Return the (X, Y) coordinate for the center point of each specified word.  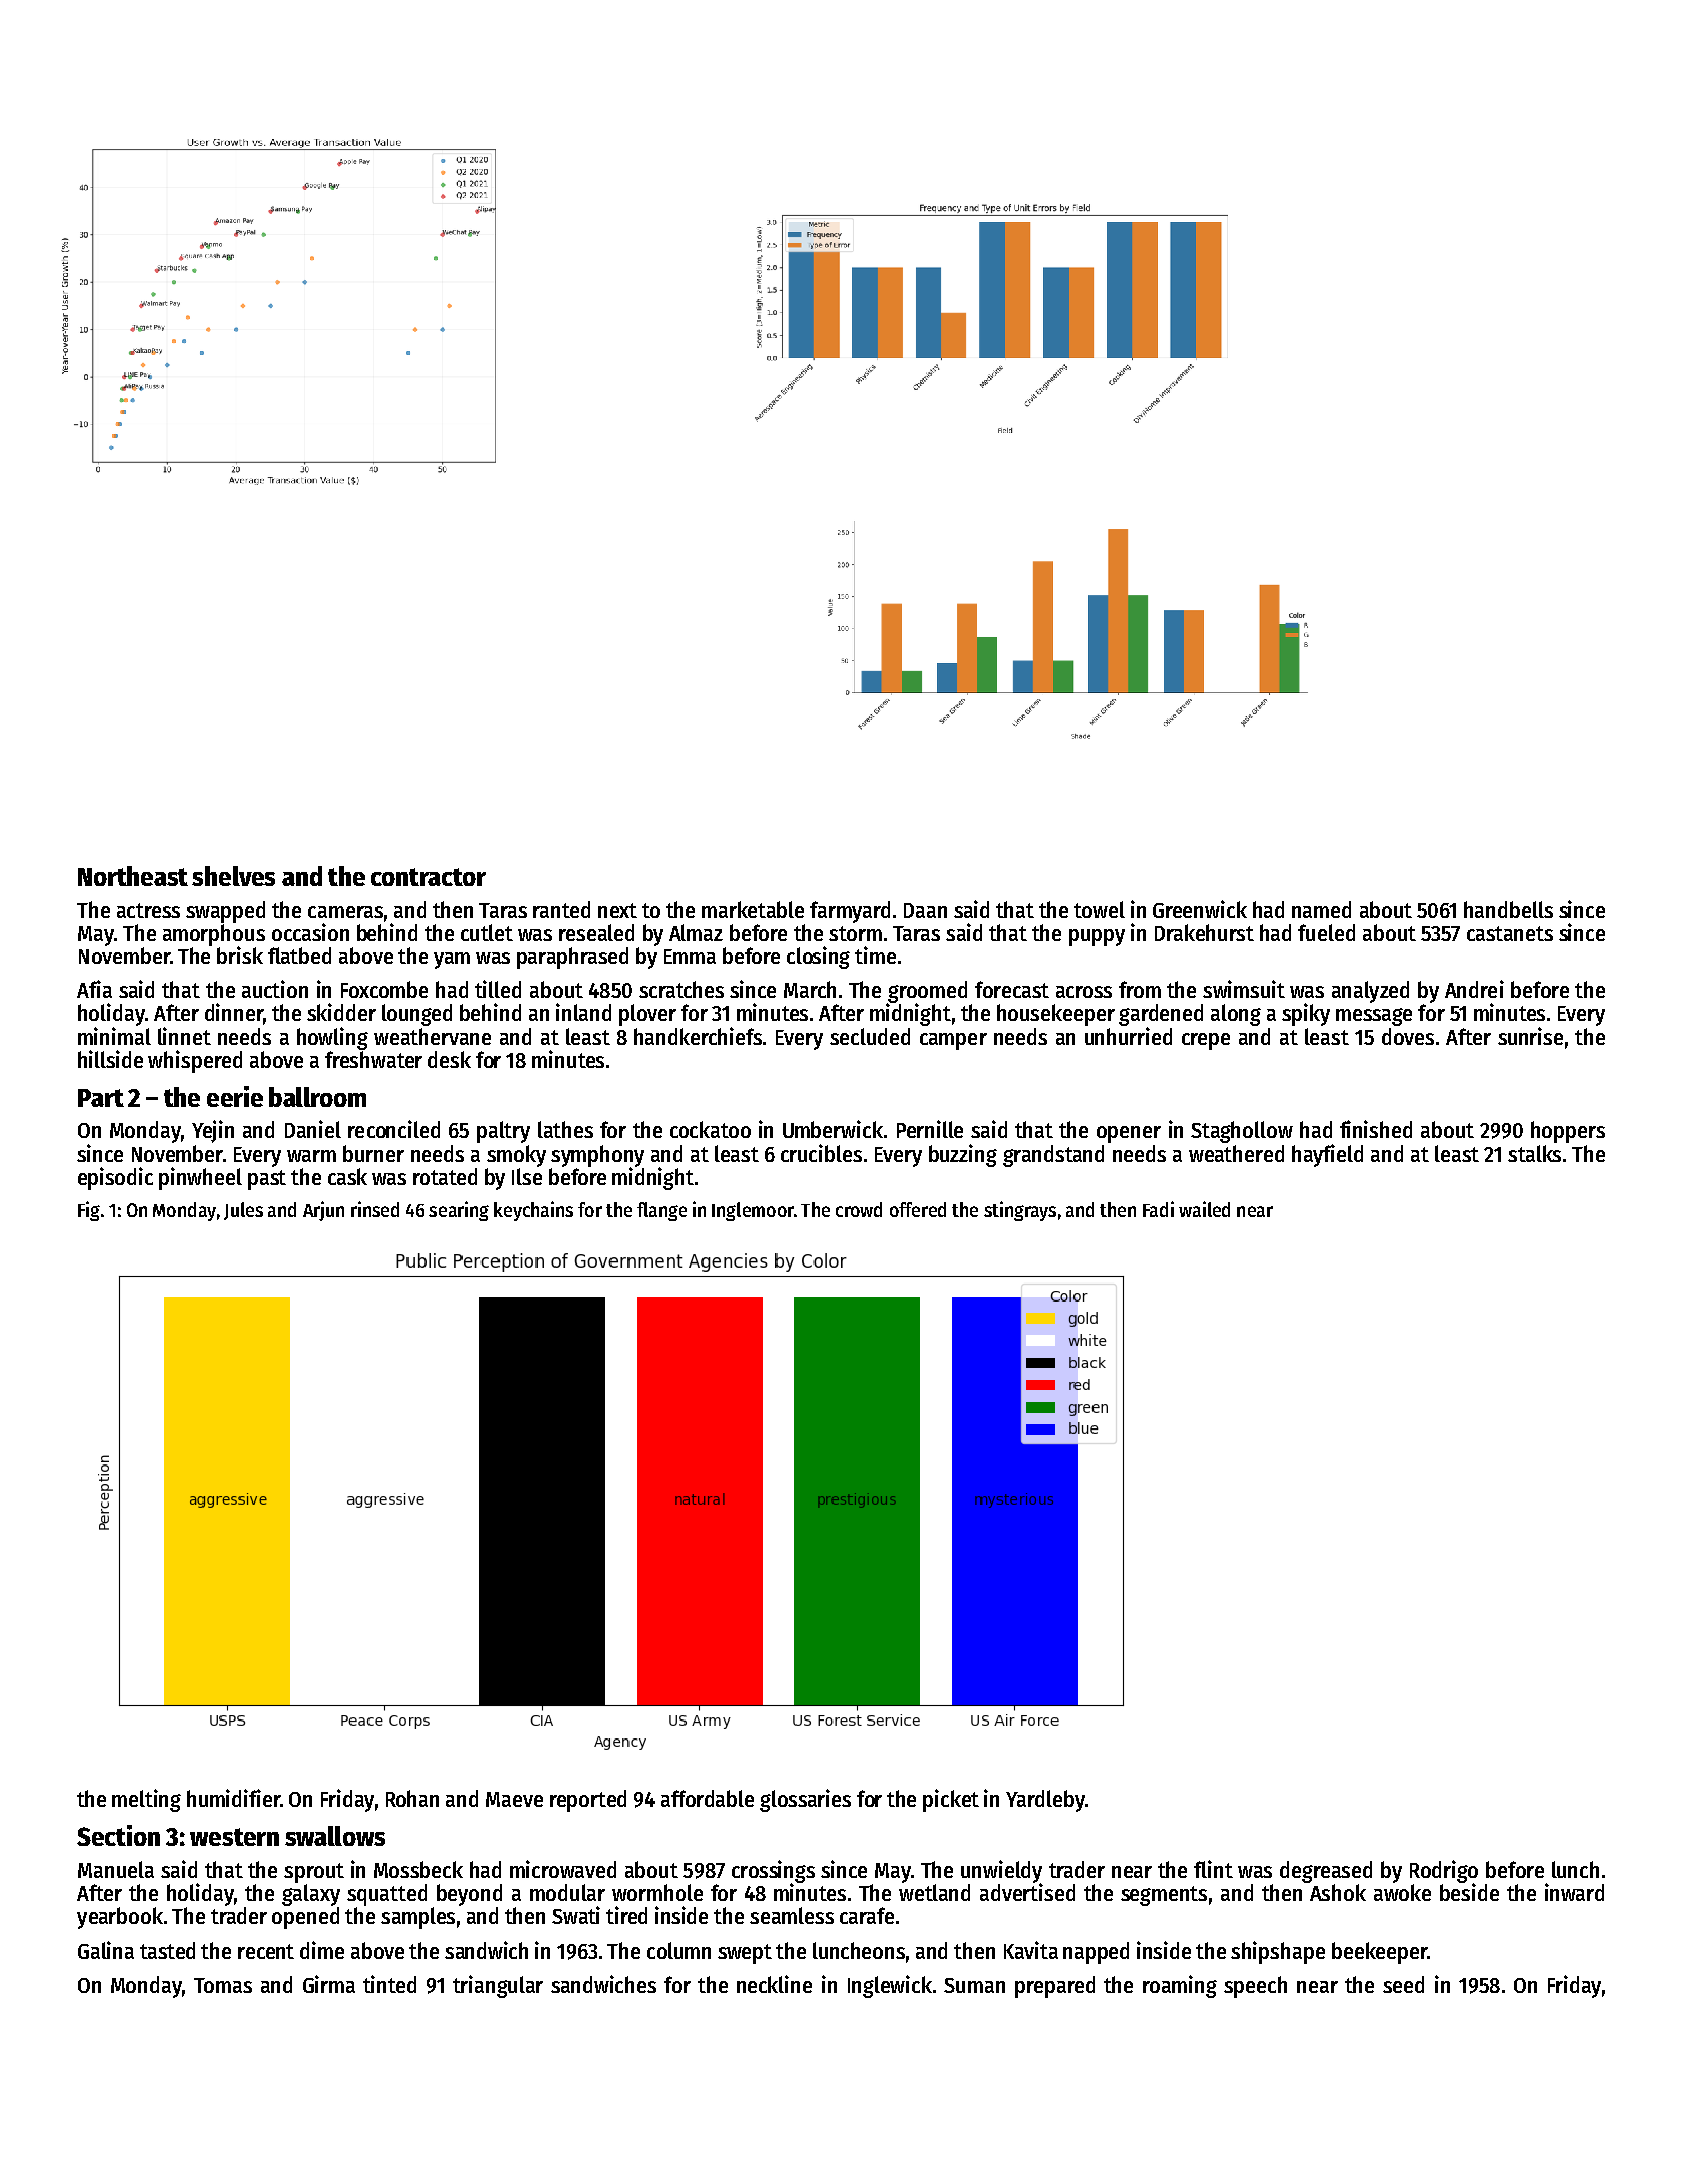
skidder (341, 1012)
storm (855, 933)
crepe (1206, 1041)
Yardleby (1045, 1801)
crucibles (821, 1153)
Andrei (1474, 989)
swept (745, 1954)
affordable (707, 1798)
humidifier (234, 1798)
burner (373, 1153)
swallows (335, 1836)
